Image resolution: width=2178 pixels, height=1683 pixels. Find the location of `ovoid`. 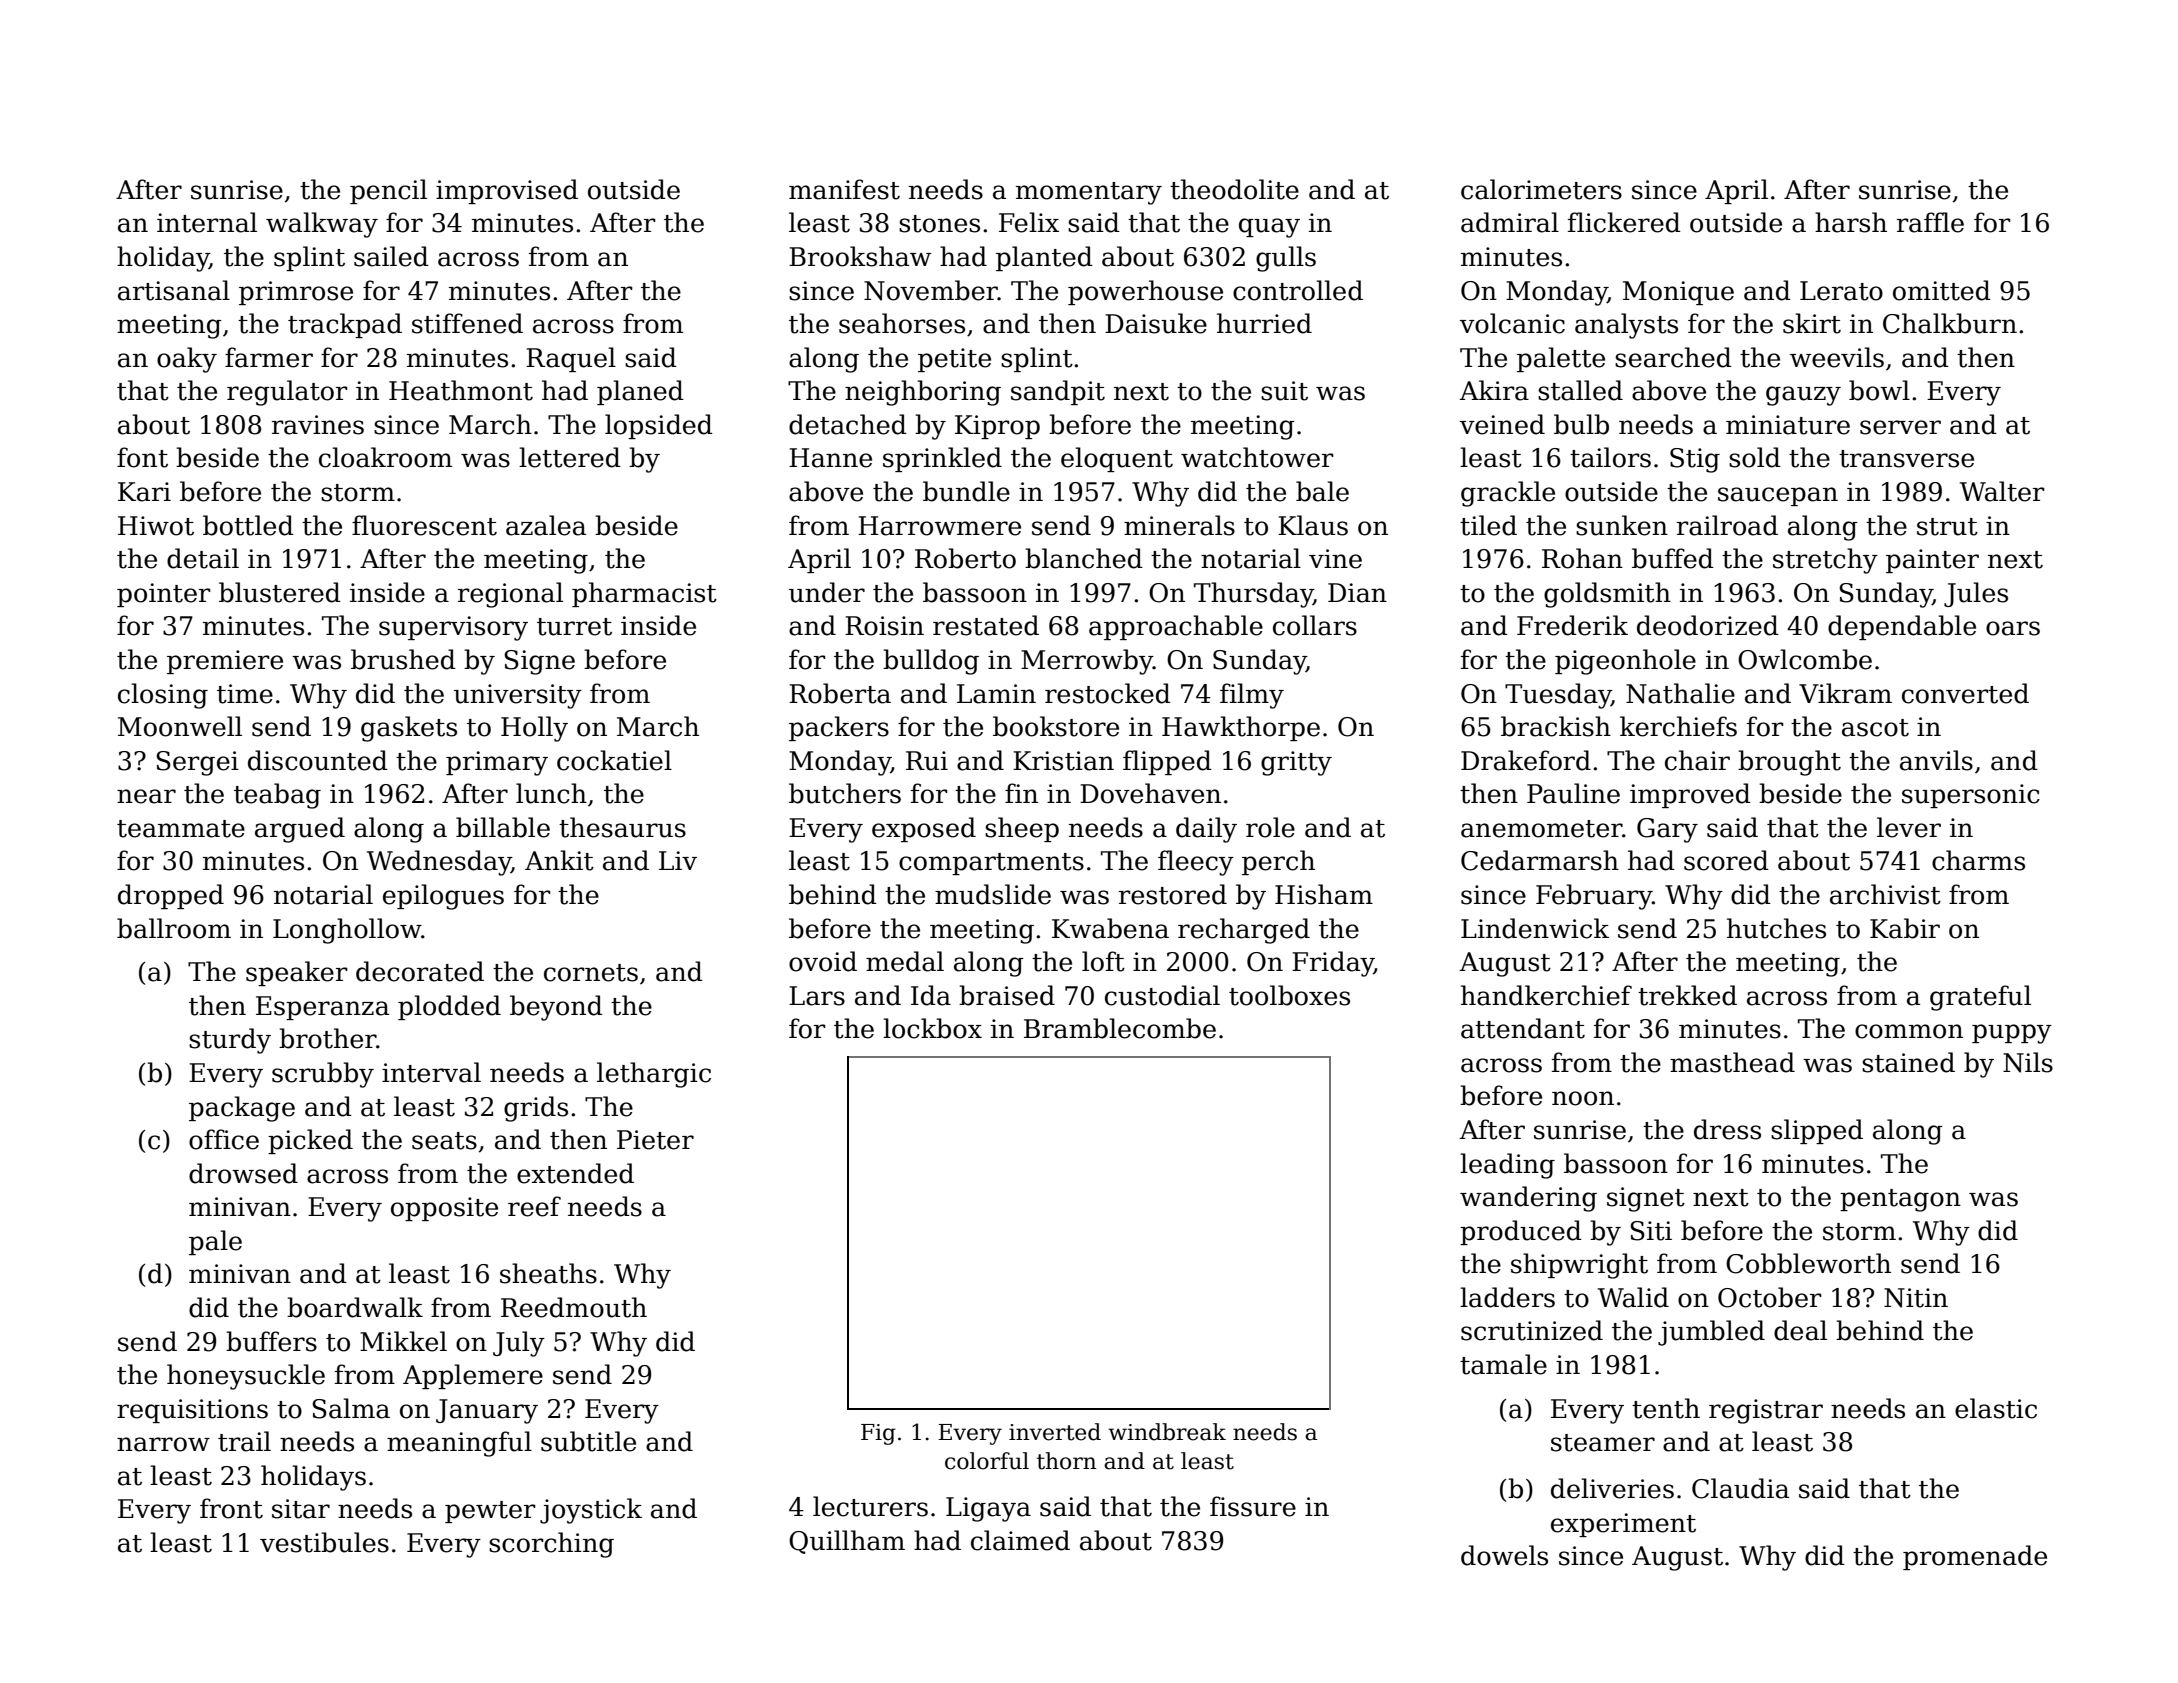

ovoid is located at coordinates (823, 961).
